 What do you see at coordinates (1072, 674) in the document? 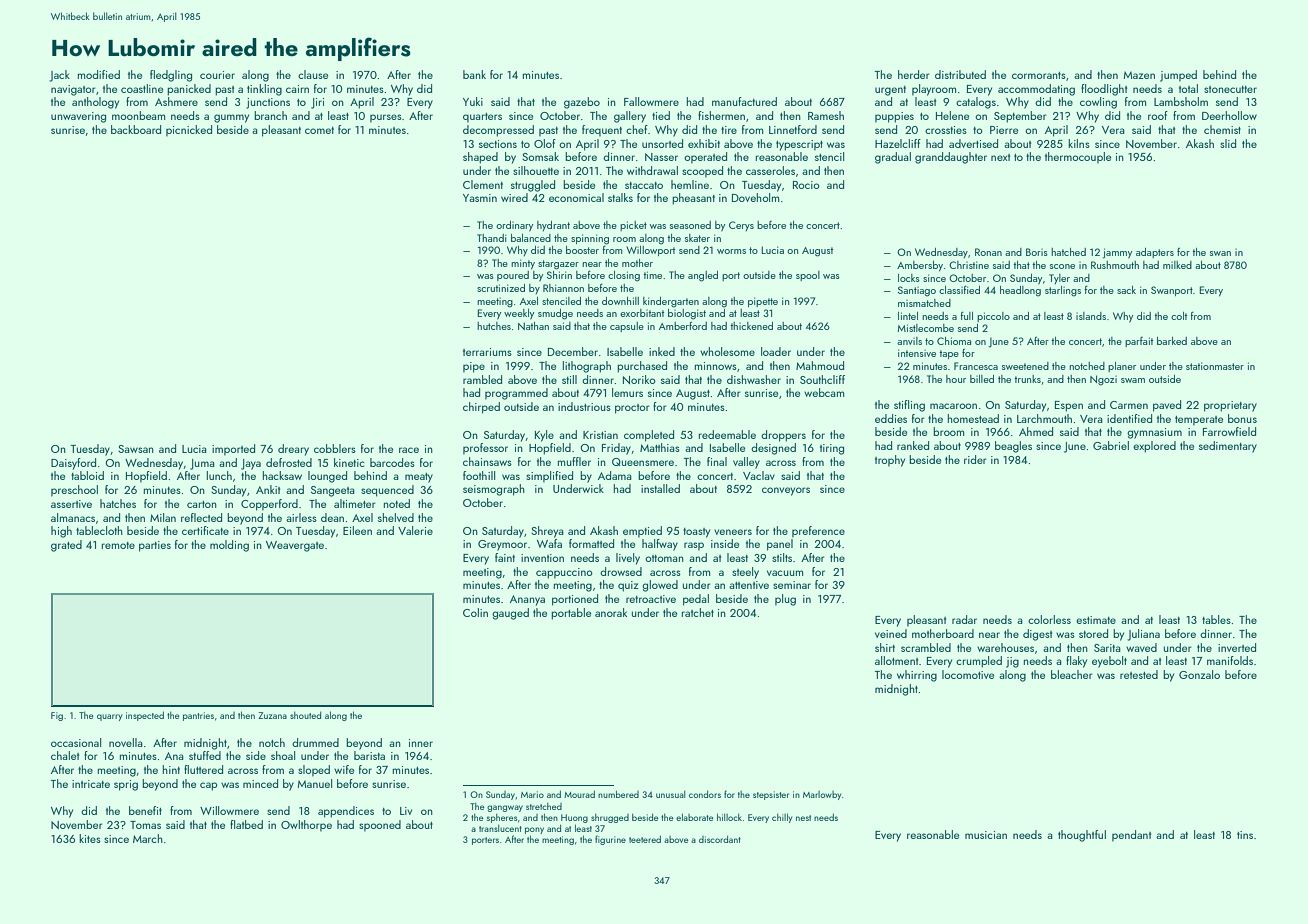
I see `bleacher` at bounding box center [1072, 674].
